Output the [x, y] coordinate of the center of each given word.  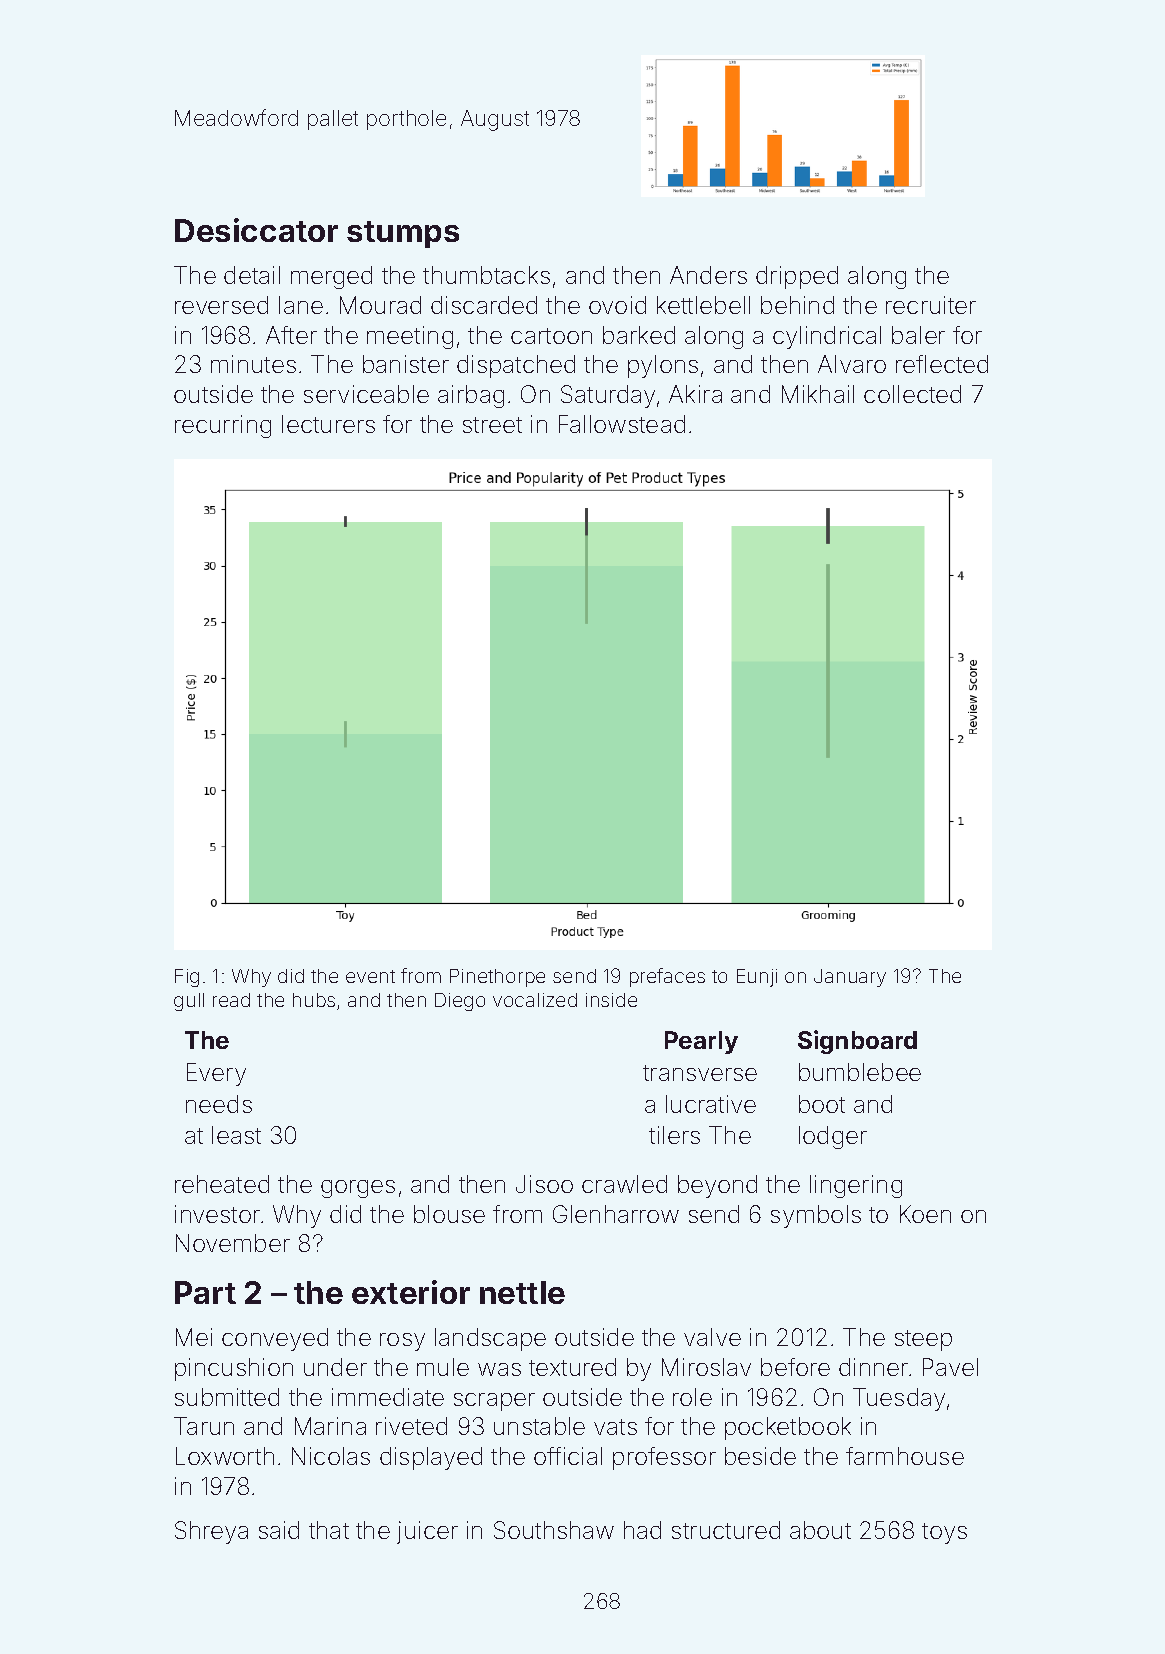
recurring [223, 426]
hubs [314, 1000]
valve [712, 1337]
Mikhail [818, 394]
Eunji [757, 978]
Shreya [211, 1532]
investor [217, 1214]
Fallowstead [622, 424]
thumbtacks [486, 275]
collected [912, 394]
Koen [925, 1214]
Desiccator [256, 230]
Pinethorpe [497, 978]
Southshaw [554, 1530]
